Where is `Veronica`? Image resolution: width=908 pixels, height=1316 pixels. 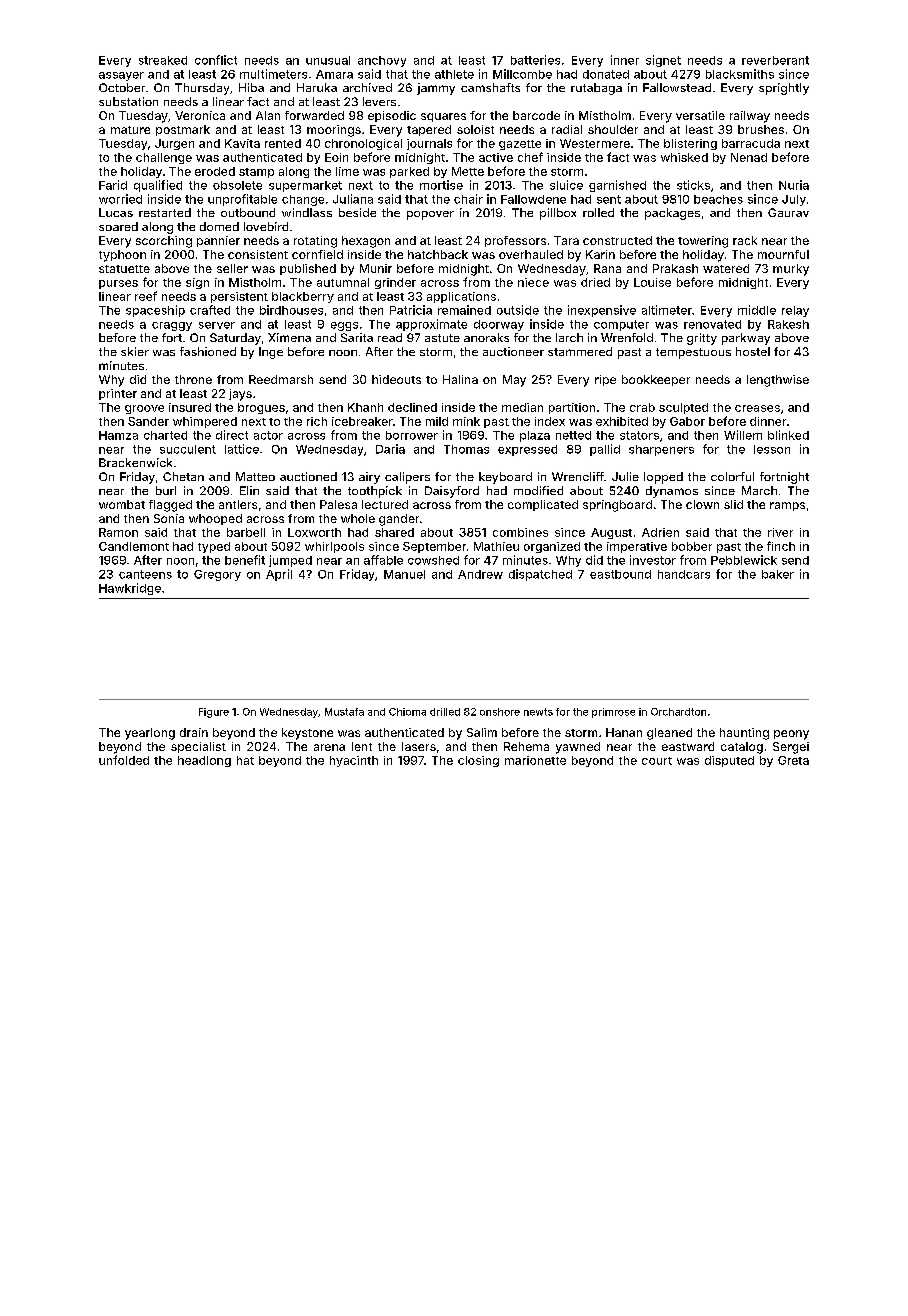 Veronica is located at coordinates (200, 115).
